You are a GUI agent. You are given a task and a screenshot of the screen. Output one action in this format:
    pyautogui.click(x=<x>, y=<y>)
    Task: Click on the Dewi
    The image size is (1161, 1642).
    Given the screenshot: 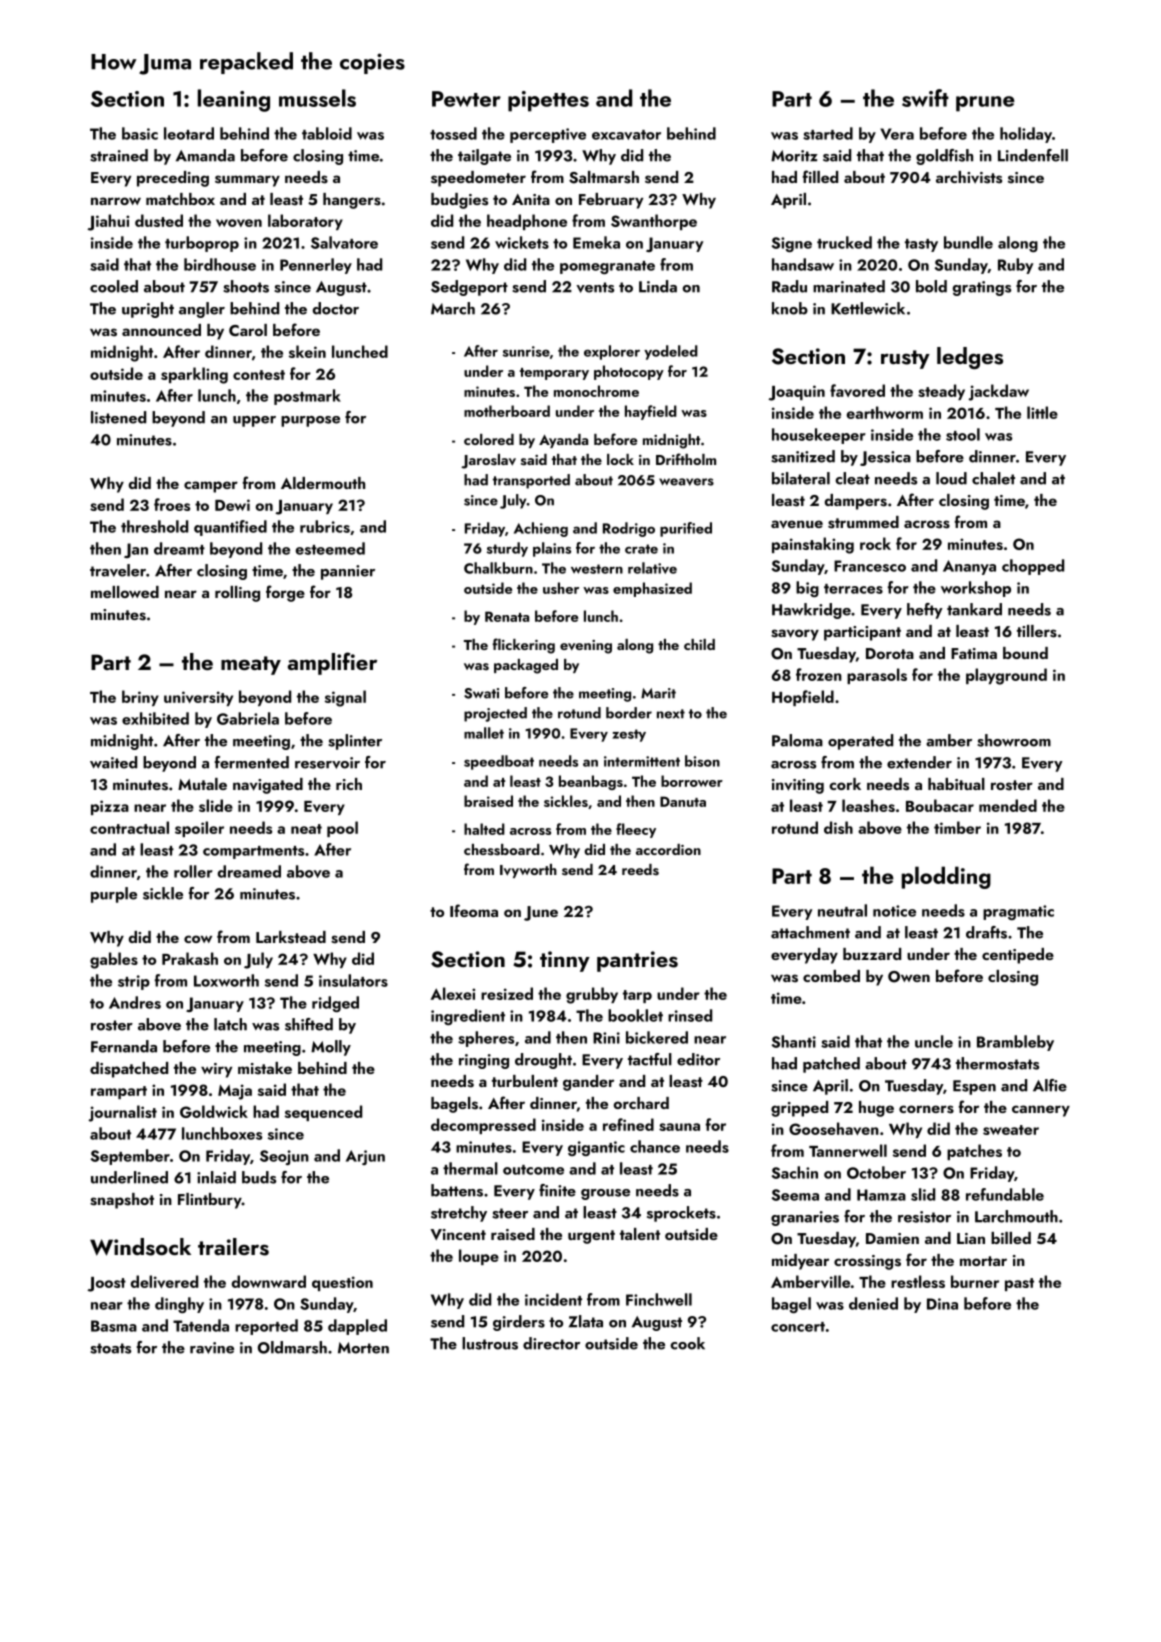 What is the action you would take?
    pyautogui.click(x=232, y=505)
